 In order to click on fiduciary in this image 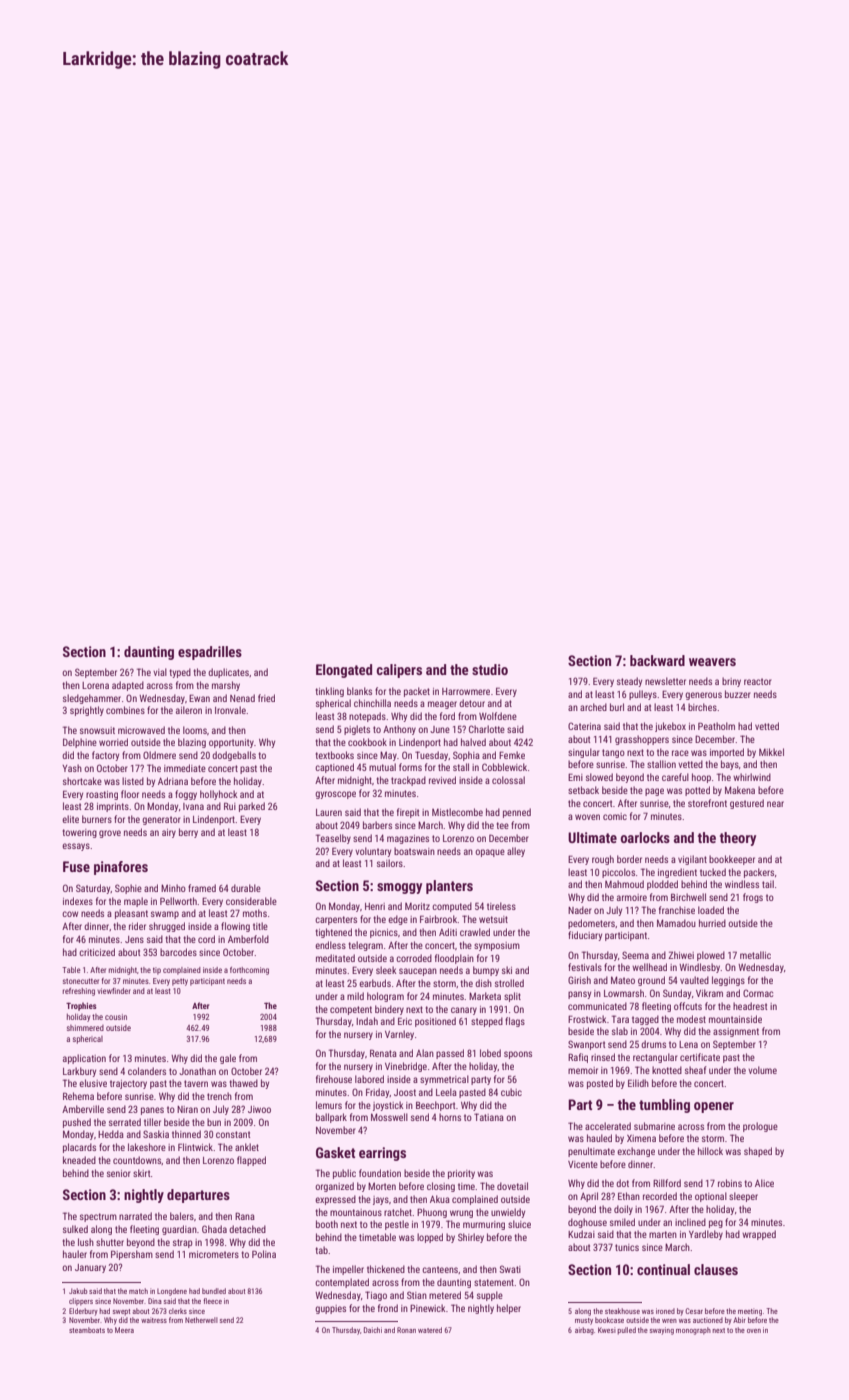, I will do `click(585, 936)`.
